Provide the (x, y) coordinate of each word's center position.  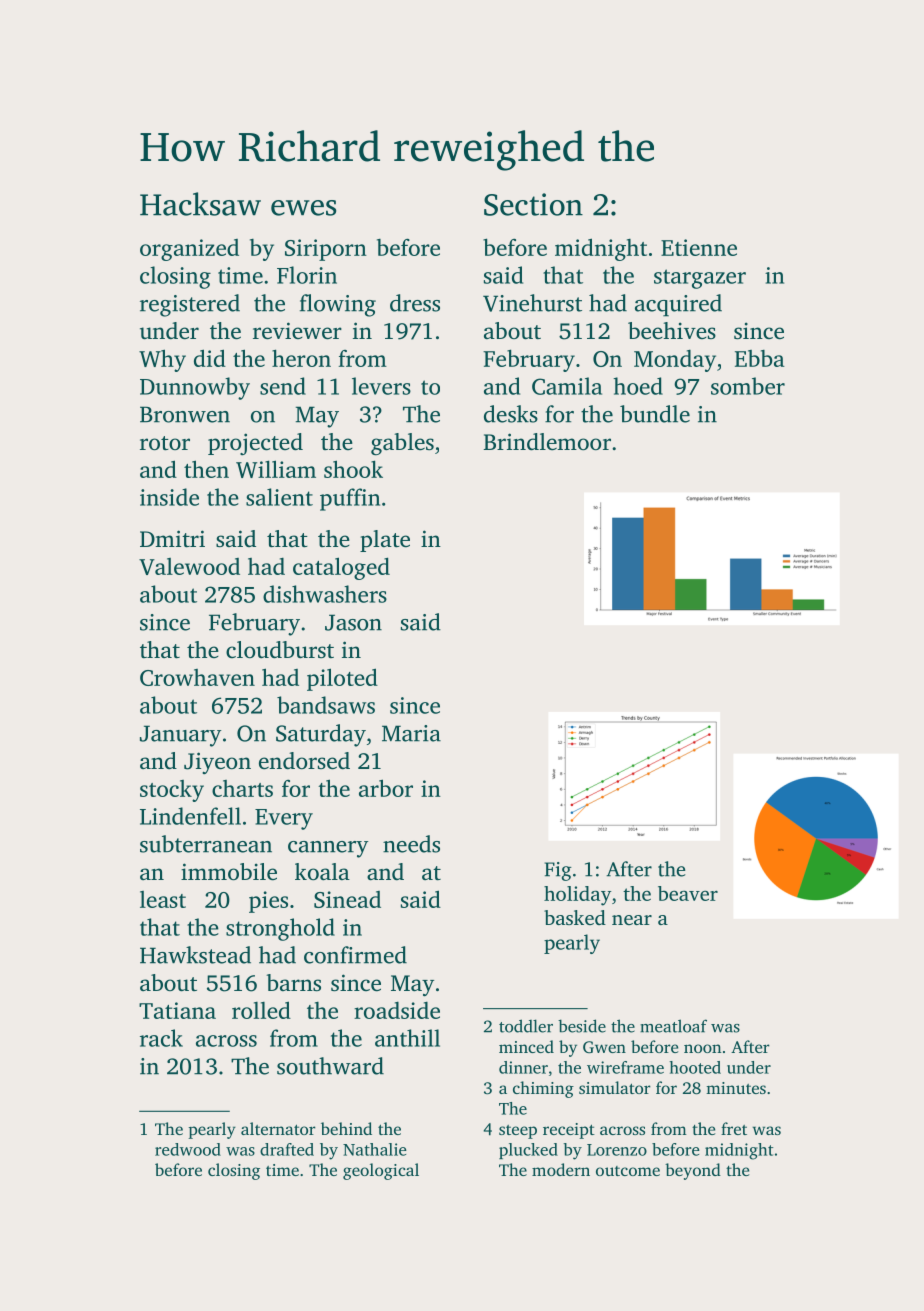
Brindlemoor (547, 442)
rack (161, 1038)
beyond (693, 1171)
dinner (523, 1067)
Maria (411, 733)
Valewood (189, 566)
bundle (655, 414)
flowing (338, 305)
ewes (303, 208)
